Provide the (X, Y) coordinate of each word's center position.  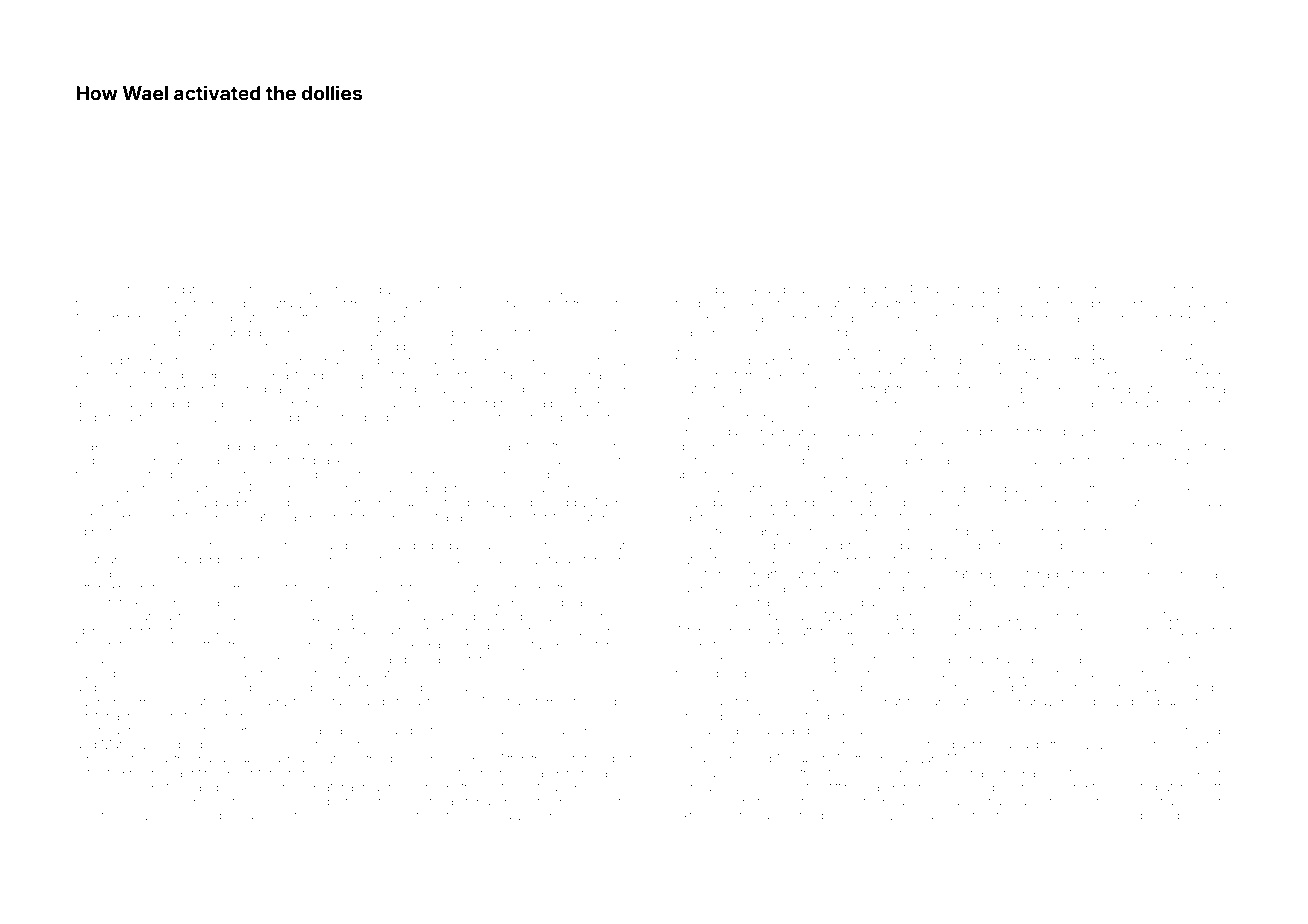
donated (1190, 687)
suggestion (340, 818)
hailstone (175, 361)
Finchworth (1169, 289)
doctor (784, 660)
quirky (340, 589)
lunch (502, 289)
